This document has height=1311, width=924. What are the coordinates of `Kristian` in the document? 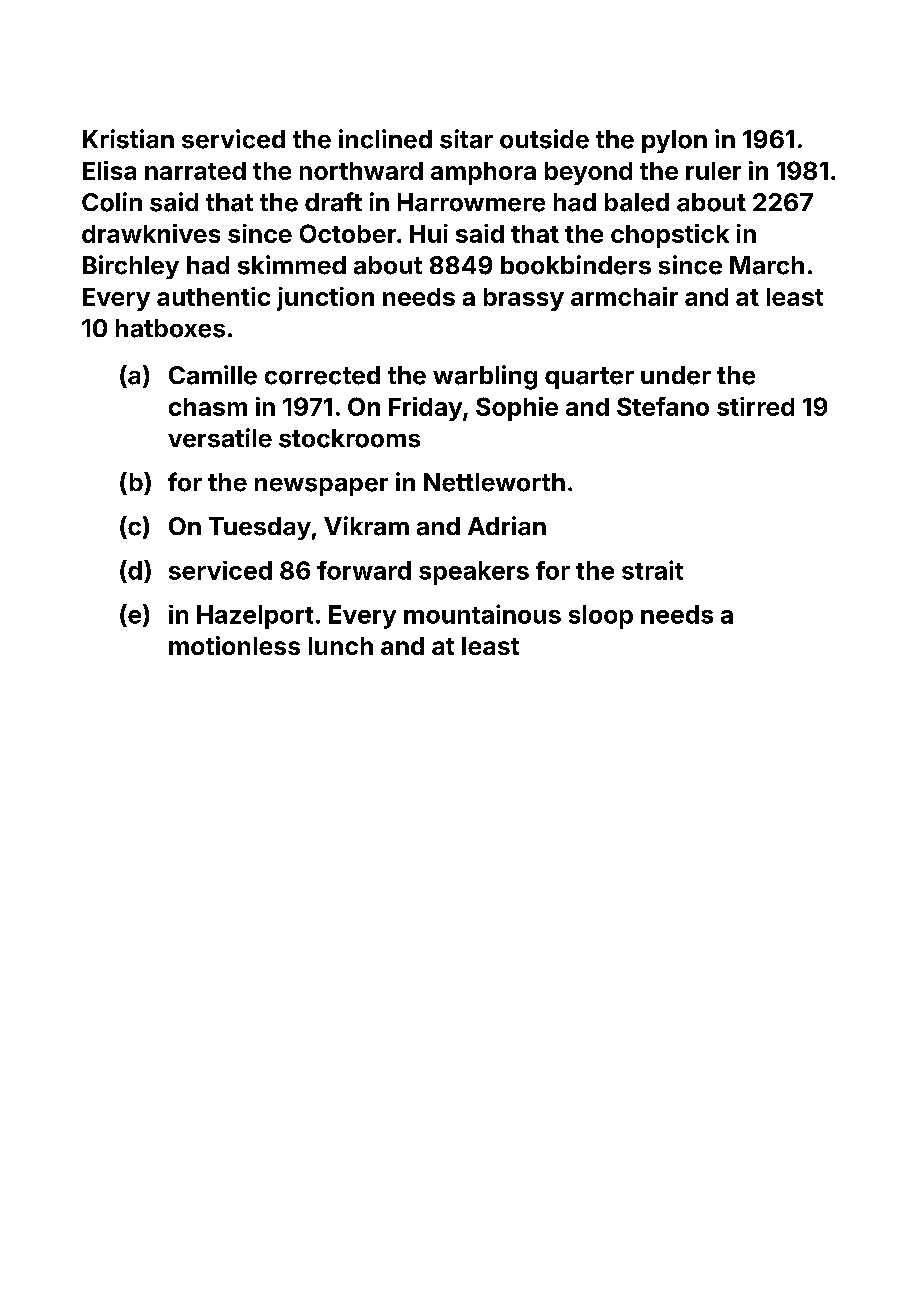 It's located at (128, 139).
